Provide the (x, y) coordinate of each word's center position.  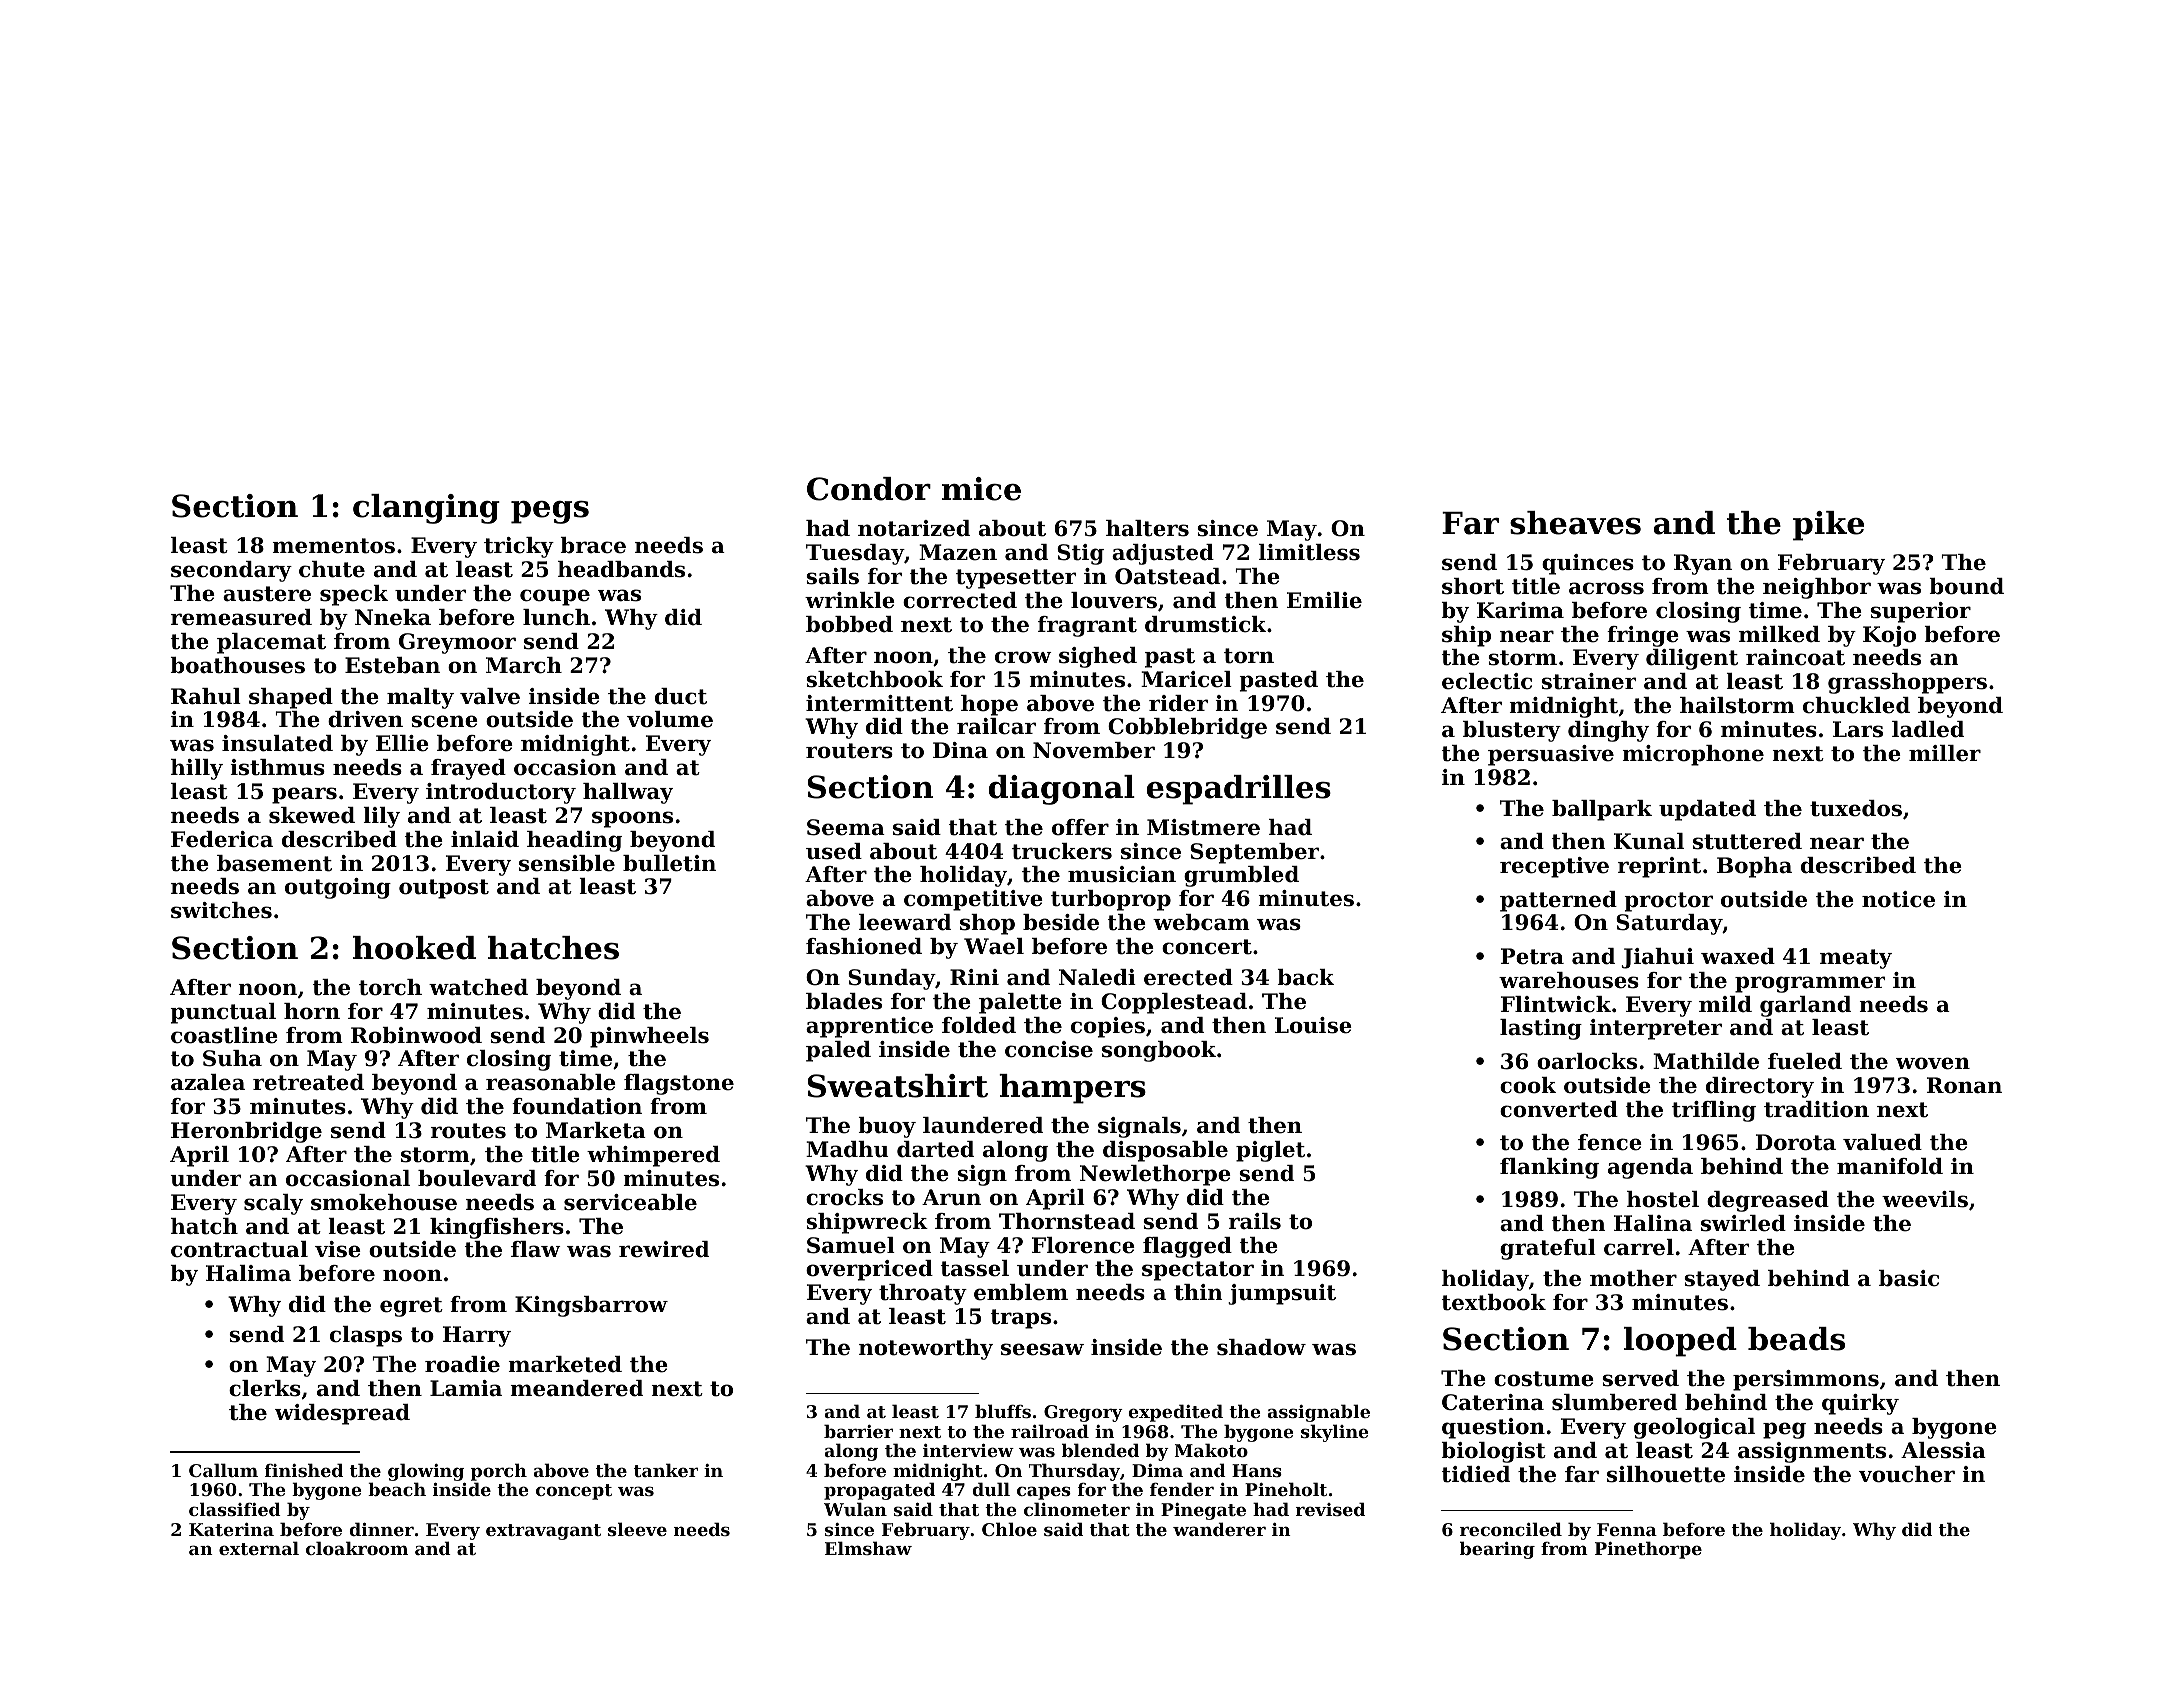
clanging (426, 509)
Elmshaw (868, 1548)
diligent (1692, 659)
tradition (1816, 1109)
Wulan (855, 1509)
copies (1108, 1027)
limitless (1309, 552)
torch (390, 987)
